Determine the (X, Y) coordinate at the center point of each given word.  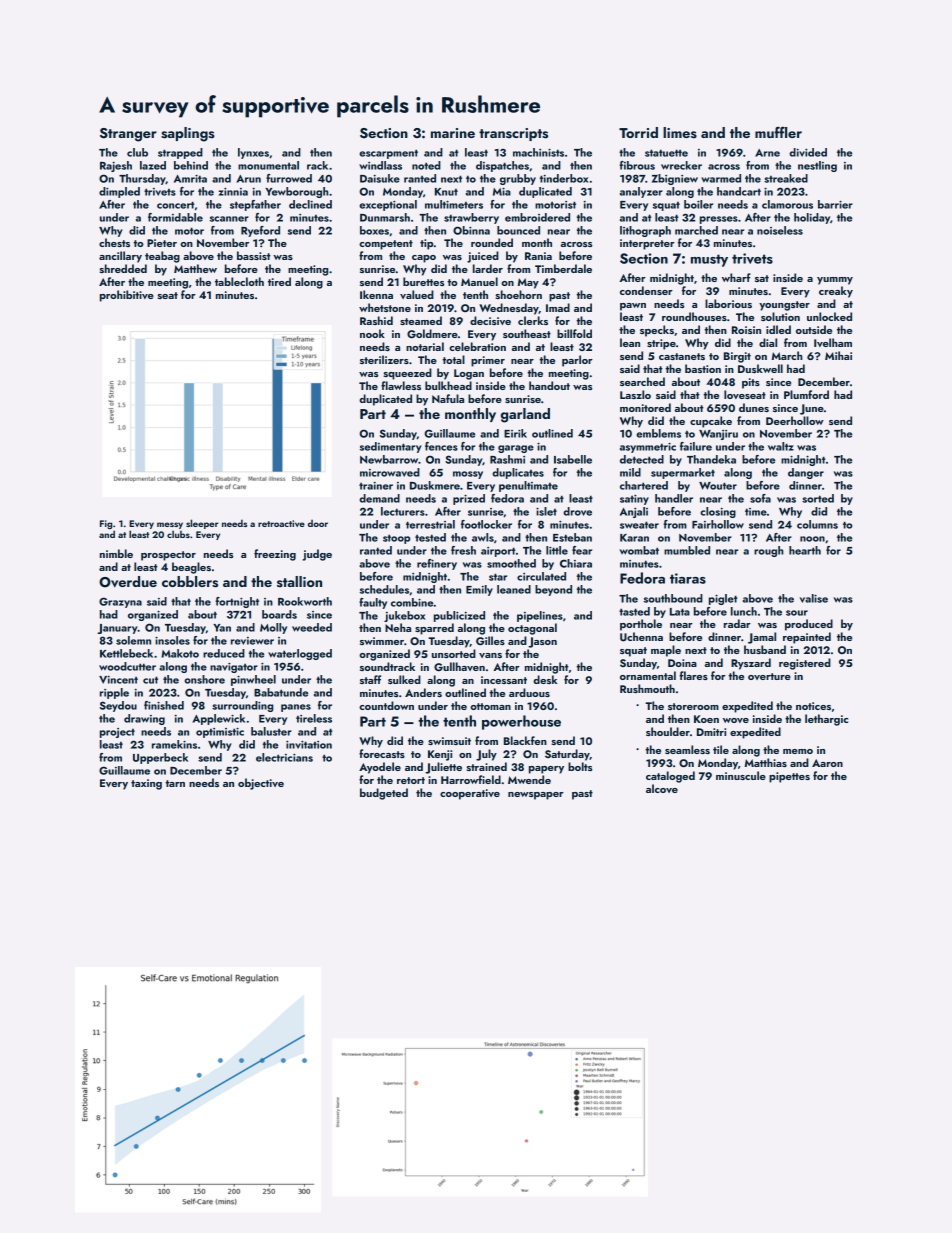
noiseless (780, 230)
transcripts (513, 134)
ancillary (120, 257)
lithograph (645, 231)
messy (170, 525)
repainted (807, 638)
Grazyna (120, 602)
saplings (188, 134)
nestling (817, 166)
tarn (175, 783)
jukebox (404, 616)
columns (817, 524)
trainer (376, 486)
